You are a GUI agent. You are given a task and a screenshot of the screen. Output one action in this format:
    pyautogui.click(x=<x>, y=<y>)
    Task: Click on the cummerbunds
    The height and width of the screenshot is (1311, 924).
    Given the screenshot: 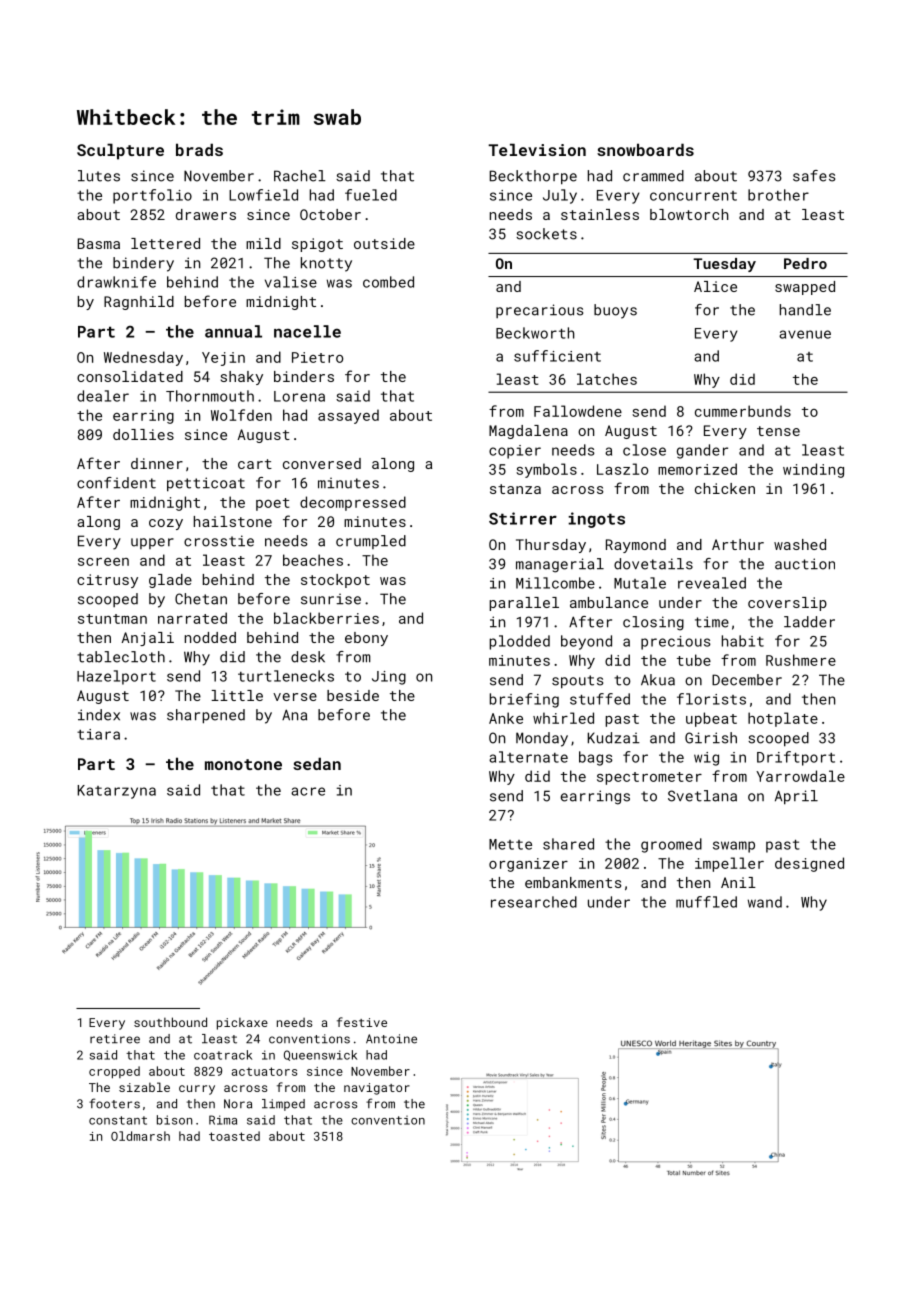 What is the action you would take?
    pyautogui.click(x=743, y=411)
